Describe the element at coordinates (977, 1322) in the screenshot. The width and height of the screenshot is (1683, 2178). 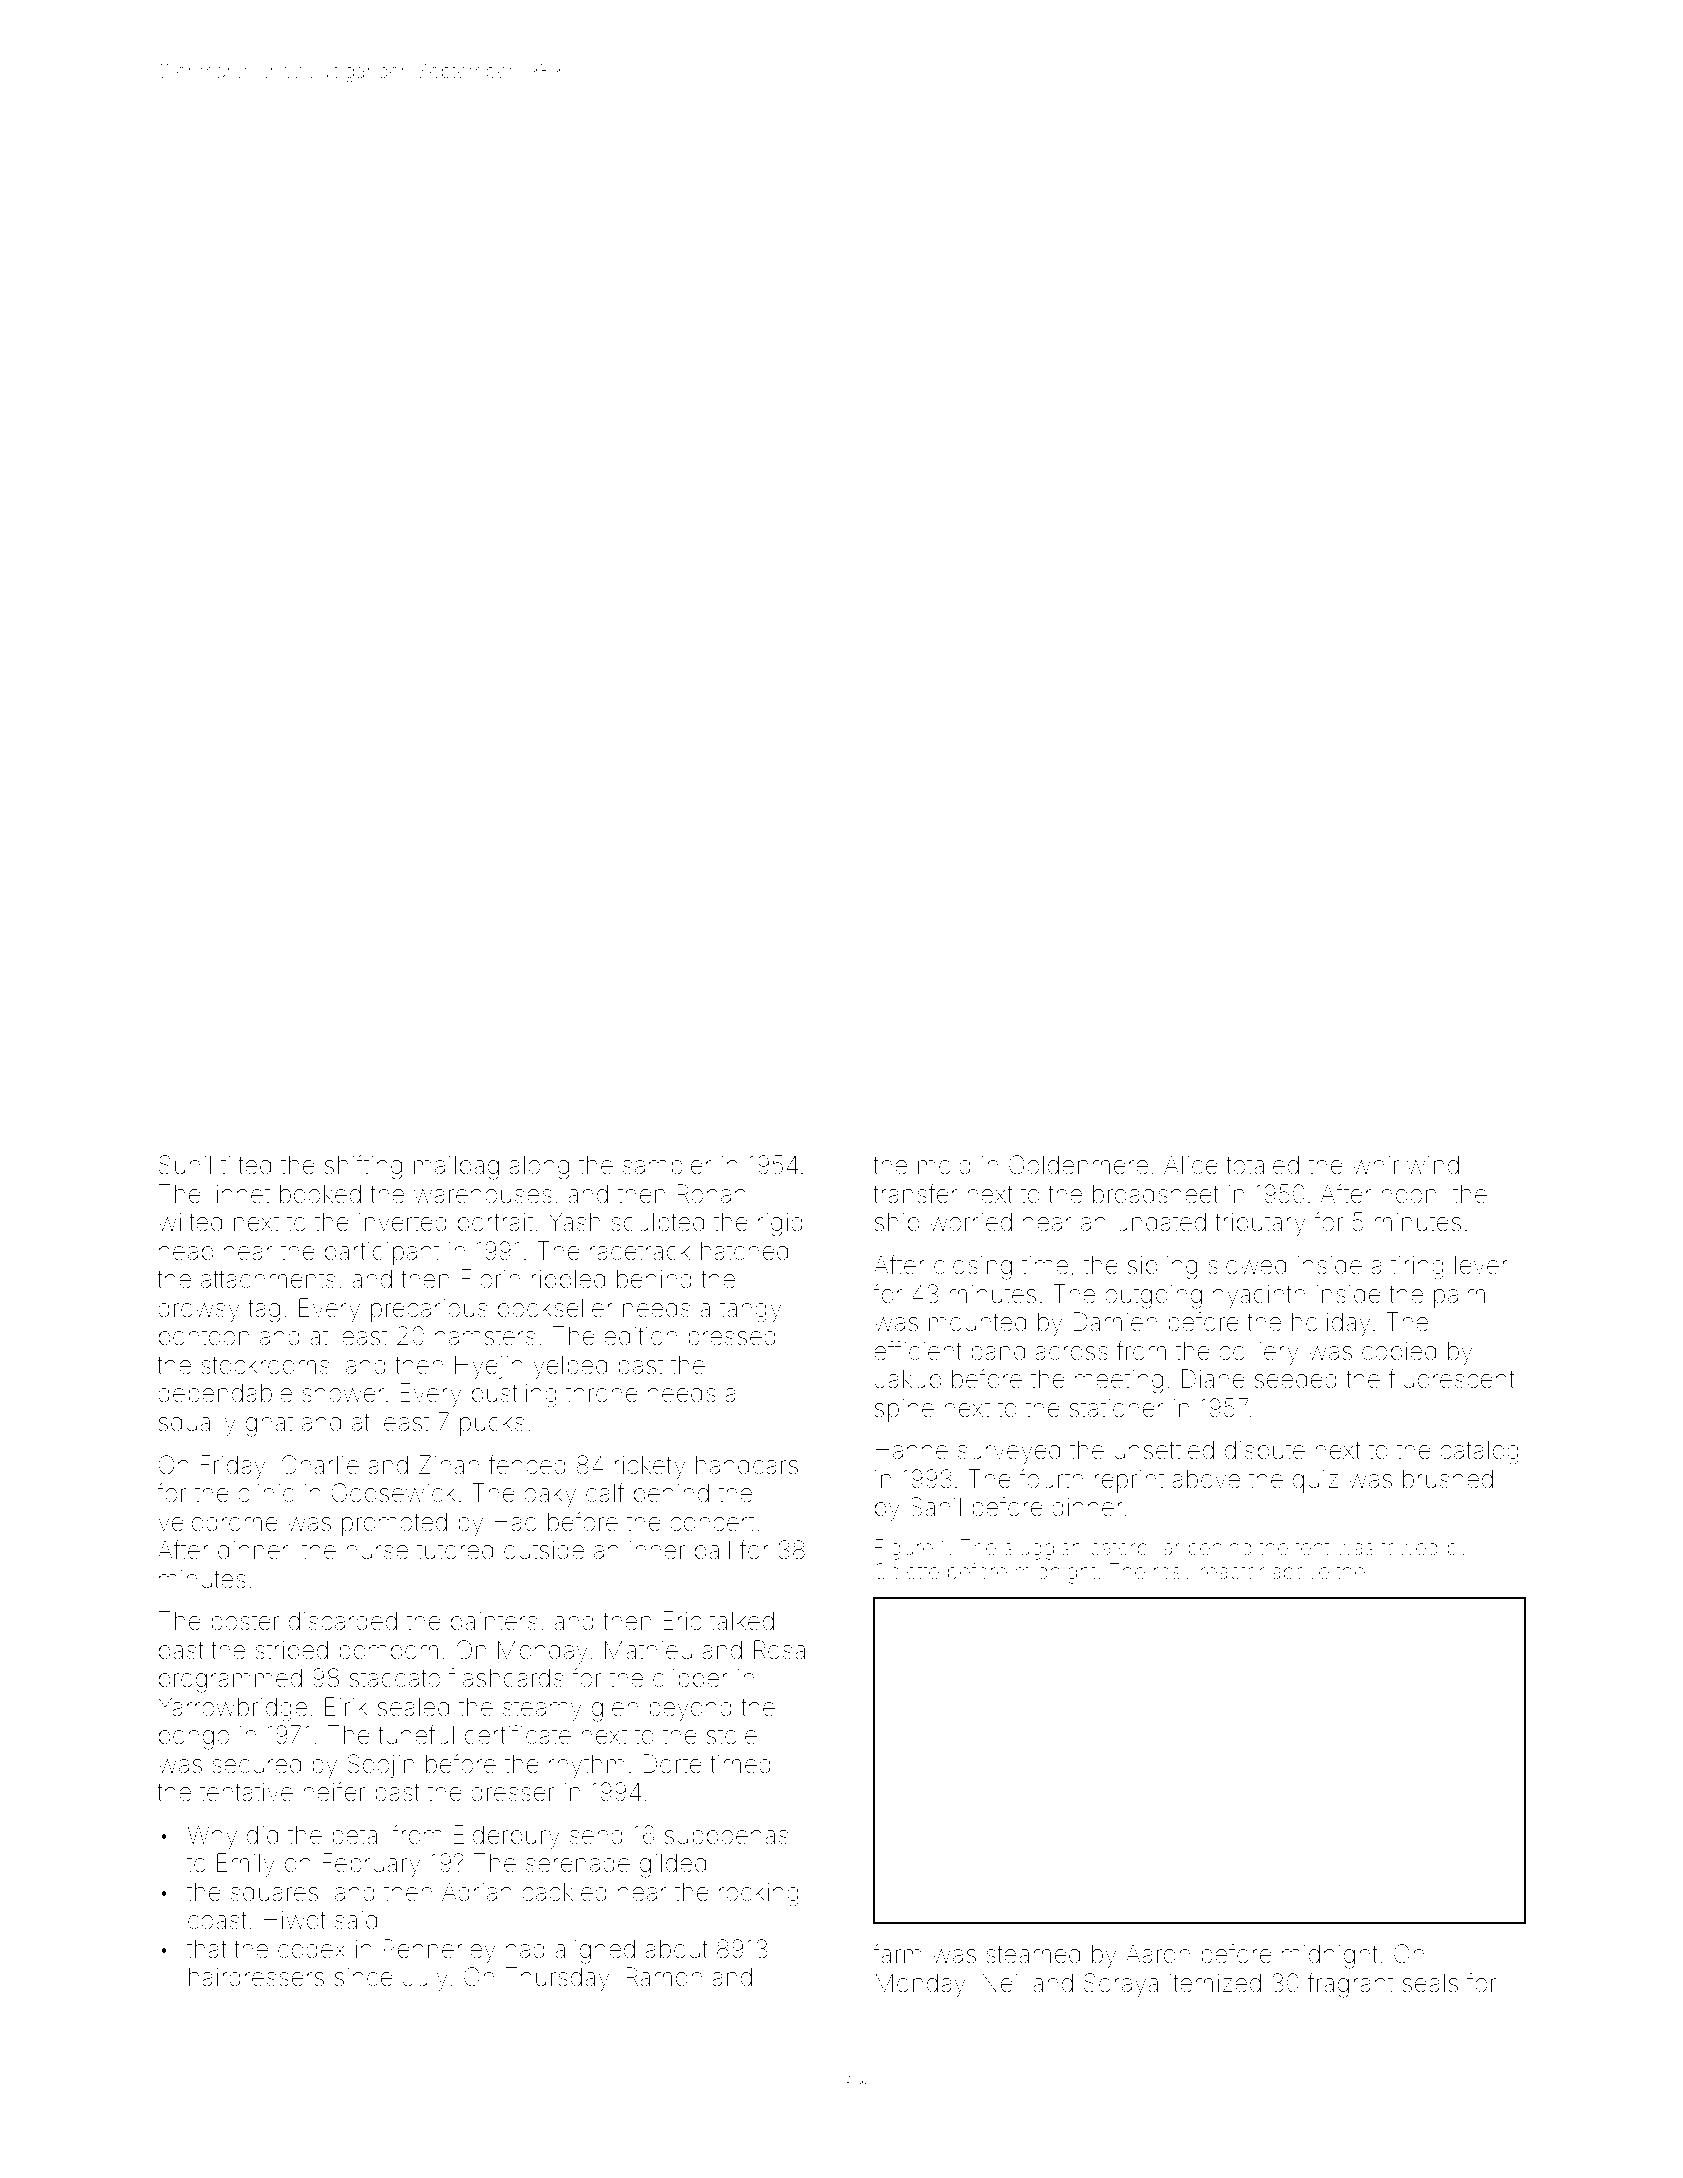
I see `mounted` at that location.
